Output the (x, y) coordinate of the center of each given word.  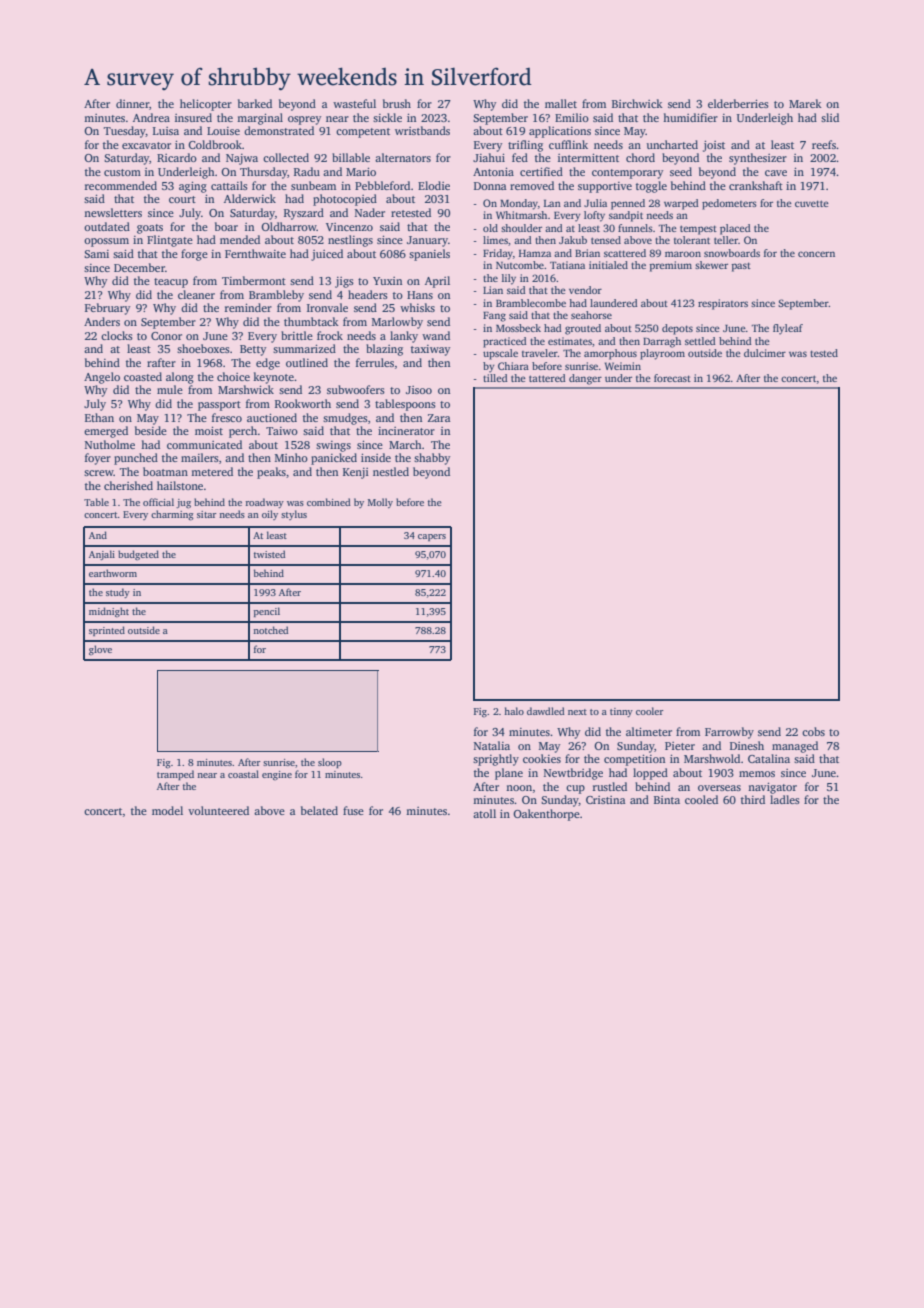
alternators (403, 157)
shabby (432, 459)
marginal (260, 119)
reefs (824, 144)
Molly (380, 503)
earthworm (113, 573)
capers (432, 537)
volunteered (218, 810)
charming (172, 515)
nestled (391, 471)
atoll (484, 813)
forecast (672, 378)
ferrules (375, 362)
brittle (297, 335)
